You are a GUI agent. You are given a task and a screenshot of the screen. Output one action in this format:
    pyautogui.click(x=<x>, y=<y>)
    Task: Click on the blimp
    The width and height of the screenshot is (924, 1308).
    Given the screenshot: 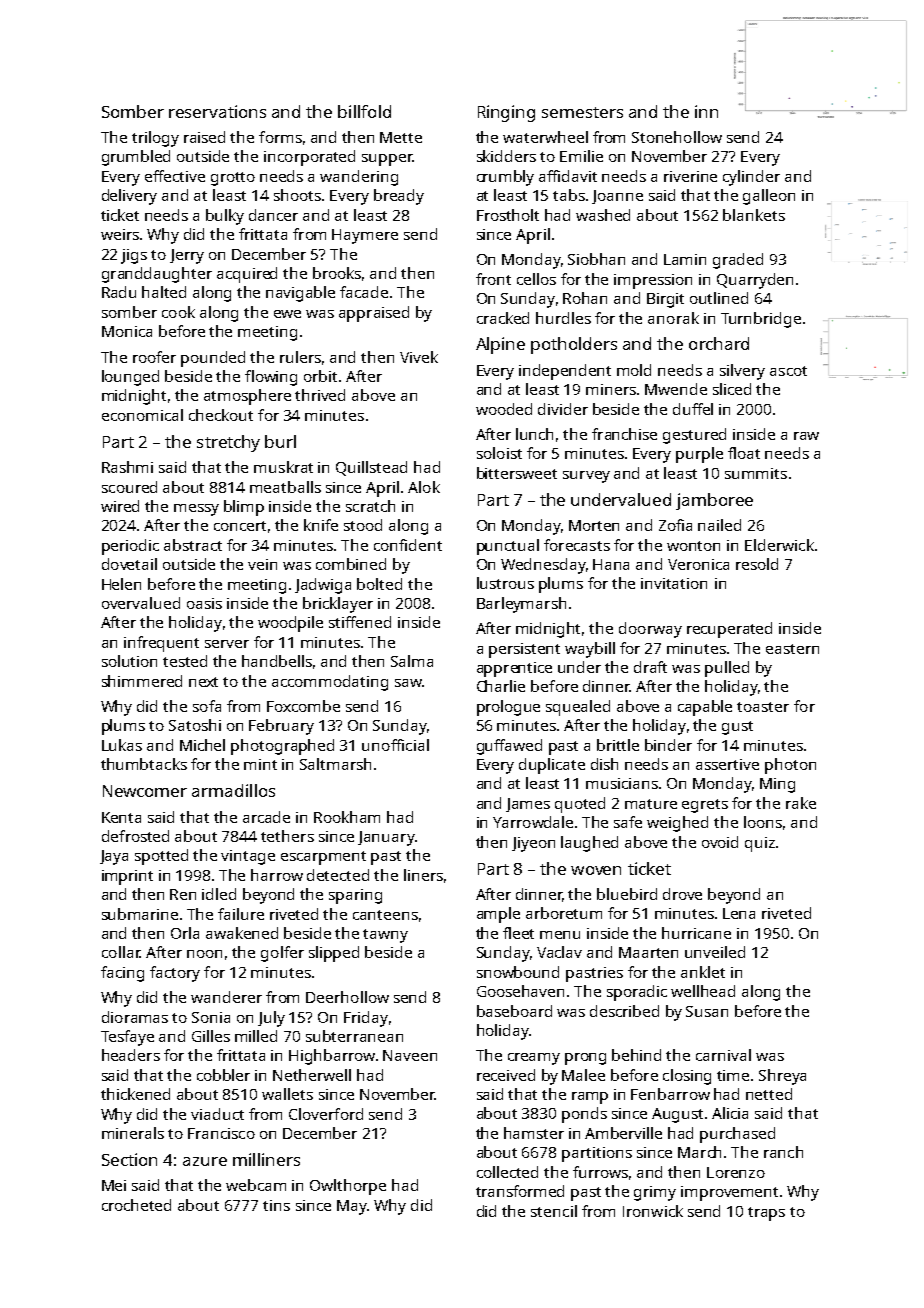 What is the action you would take?
    pyautogui.click(x=244, y=508)
